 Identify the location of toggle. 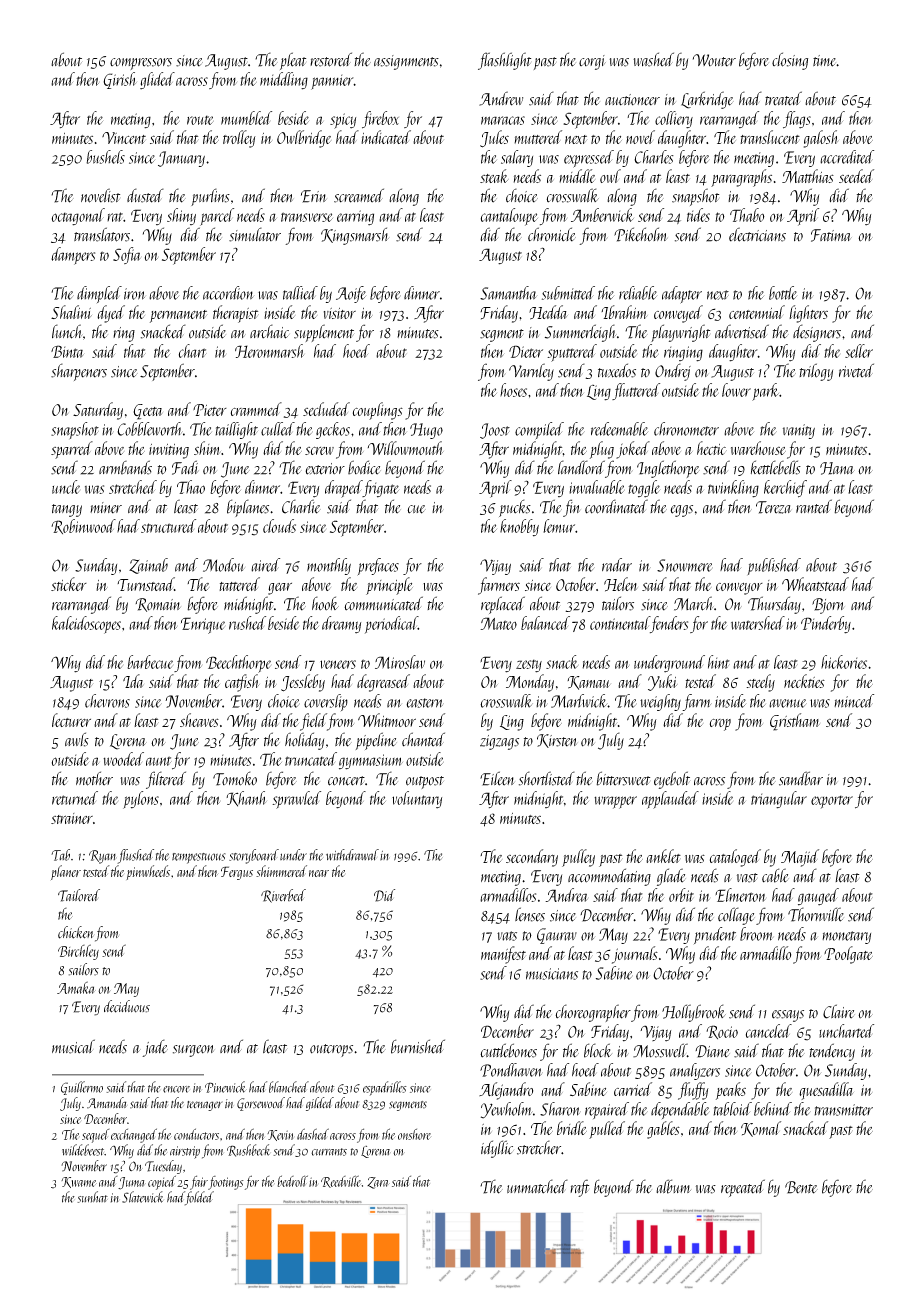
(644, 489).
